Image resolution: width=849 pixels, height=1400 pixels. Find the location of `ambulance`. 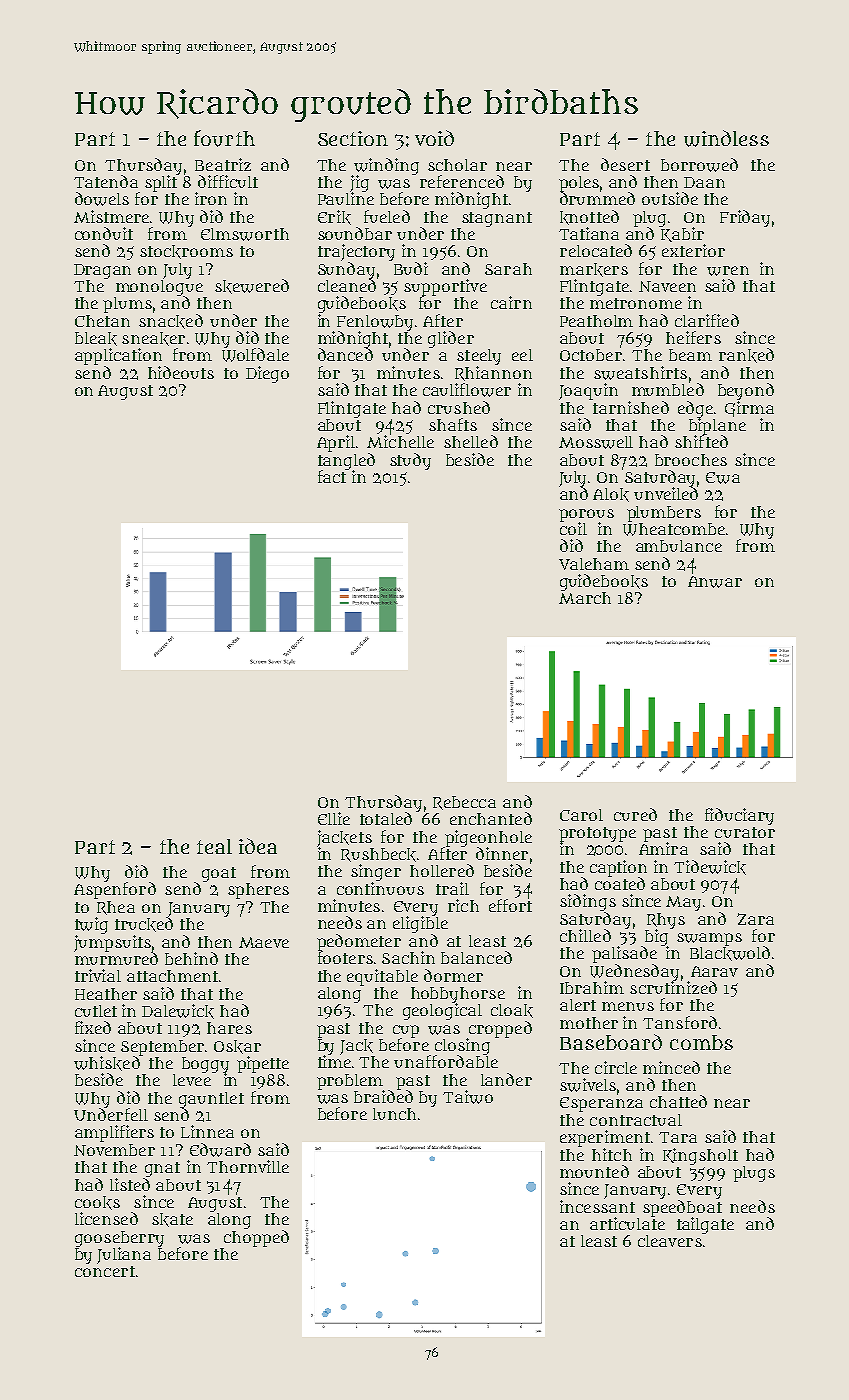

ambulance is located at coordinates (679, 546).
